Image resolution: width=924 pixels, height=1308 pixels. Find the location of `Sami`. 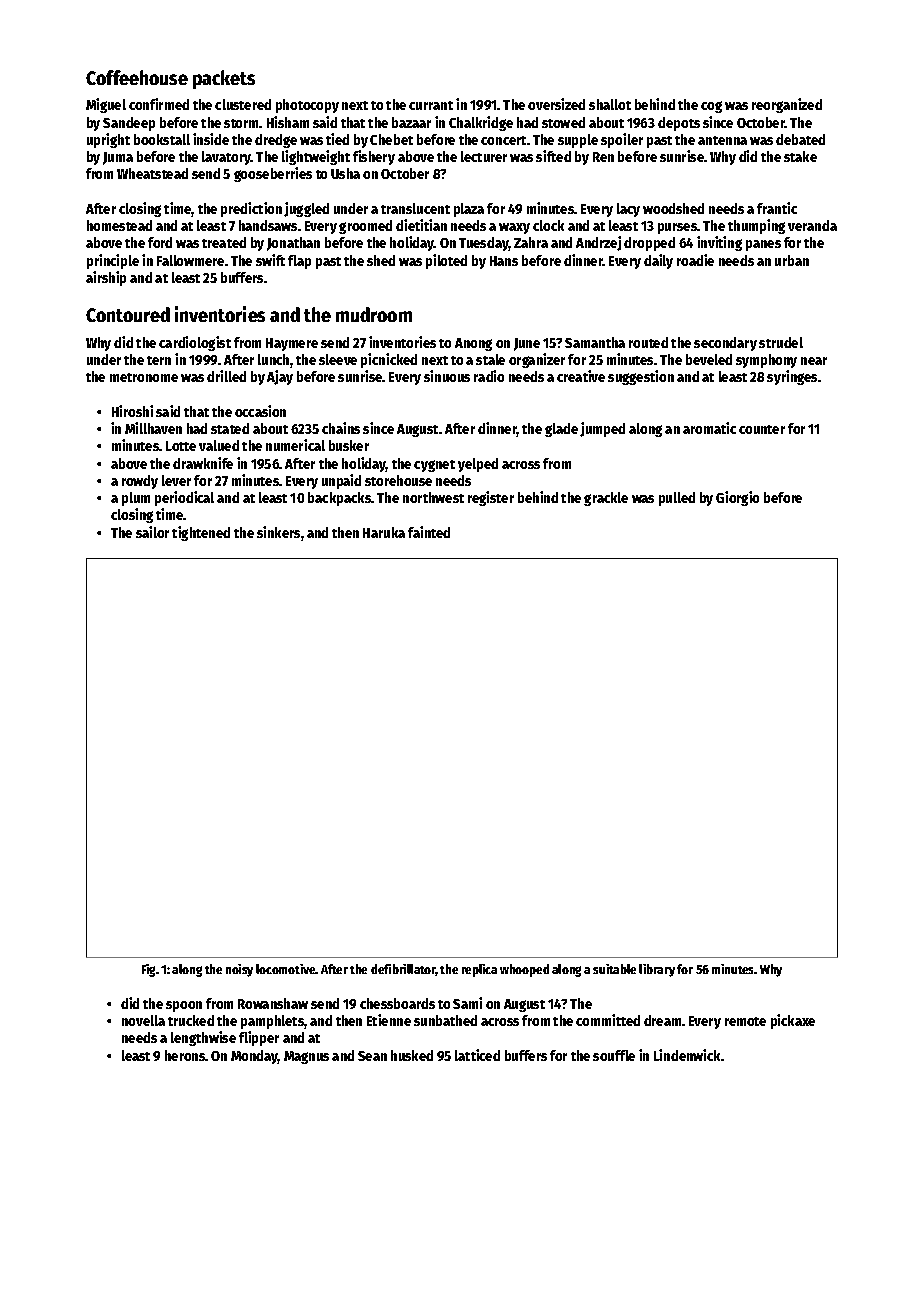

Sami is located at coordinates (467, 1003).
